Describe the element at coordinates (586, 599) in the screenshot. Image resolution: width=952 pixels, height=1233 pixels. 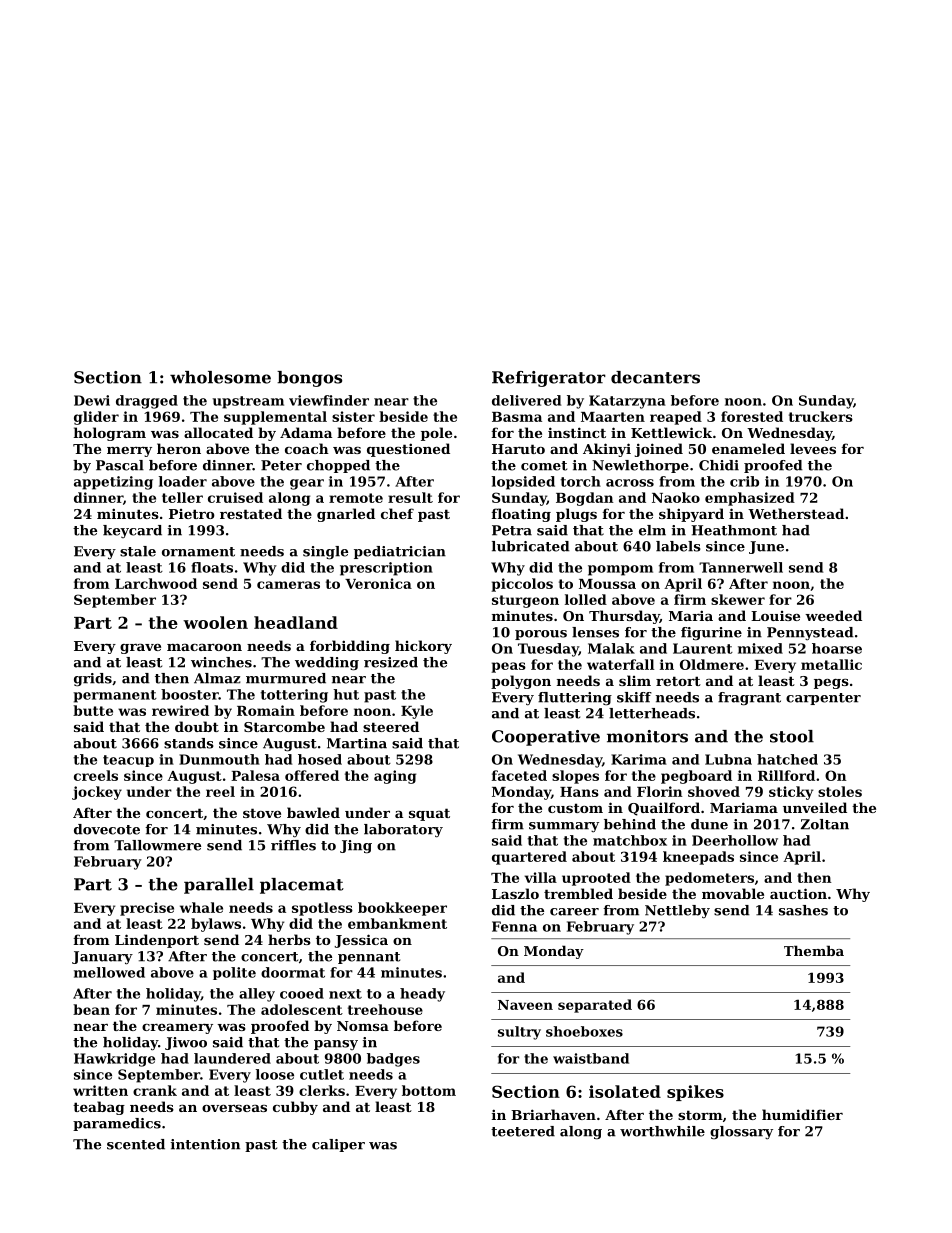
I see `lolled` at that location.
